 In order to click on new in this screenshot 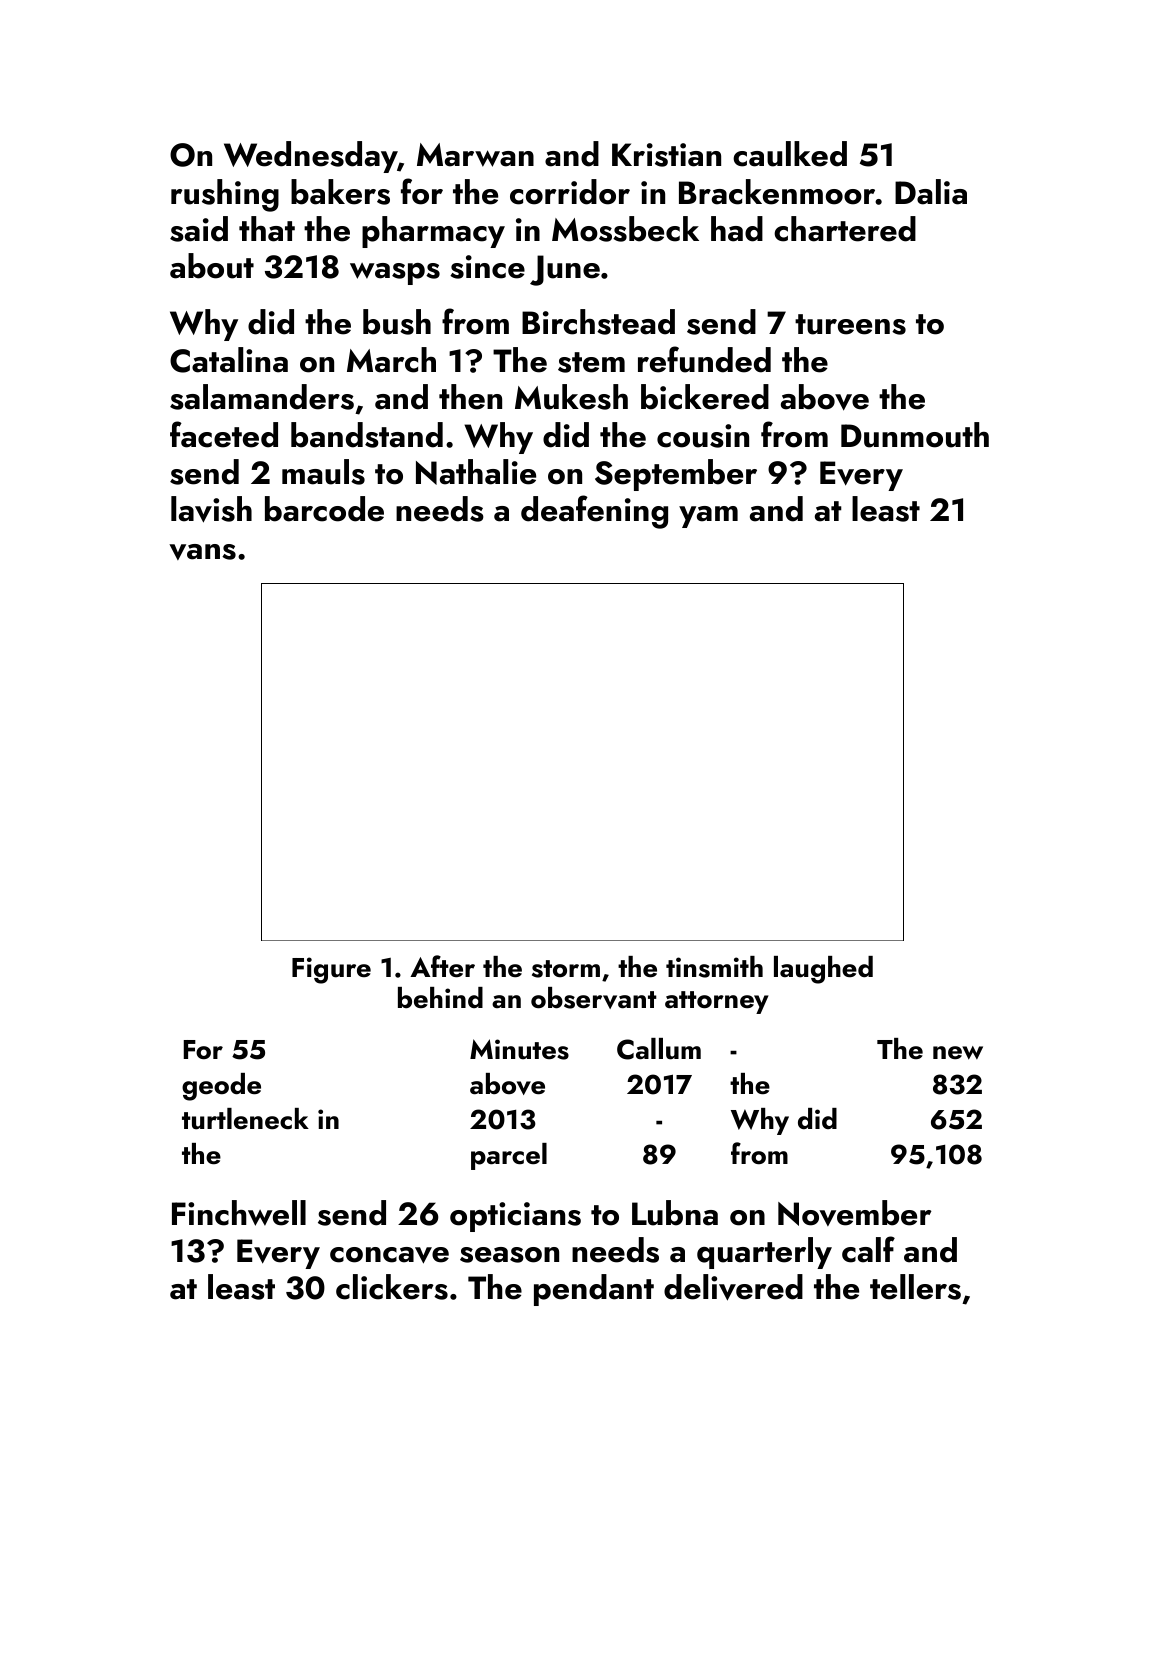, I will do `click(958, 1053)`.
